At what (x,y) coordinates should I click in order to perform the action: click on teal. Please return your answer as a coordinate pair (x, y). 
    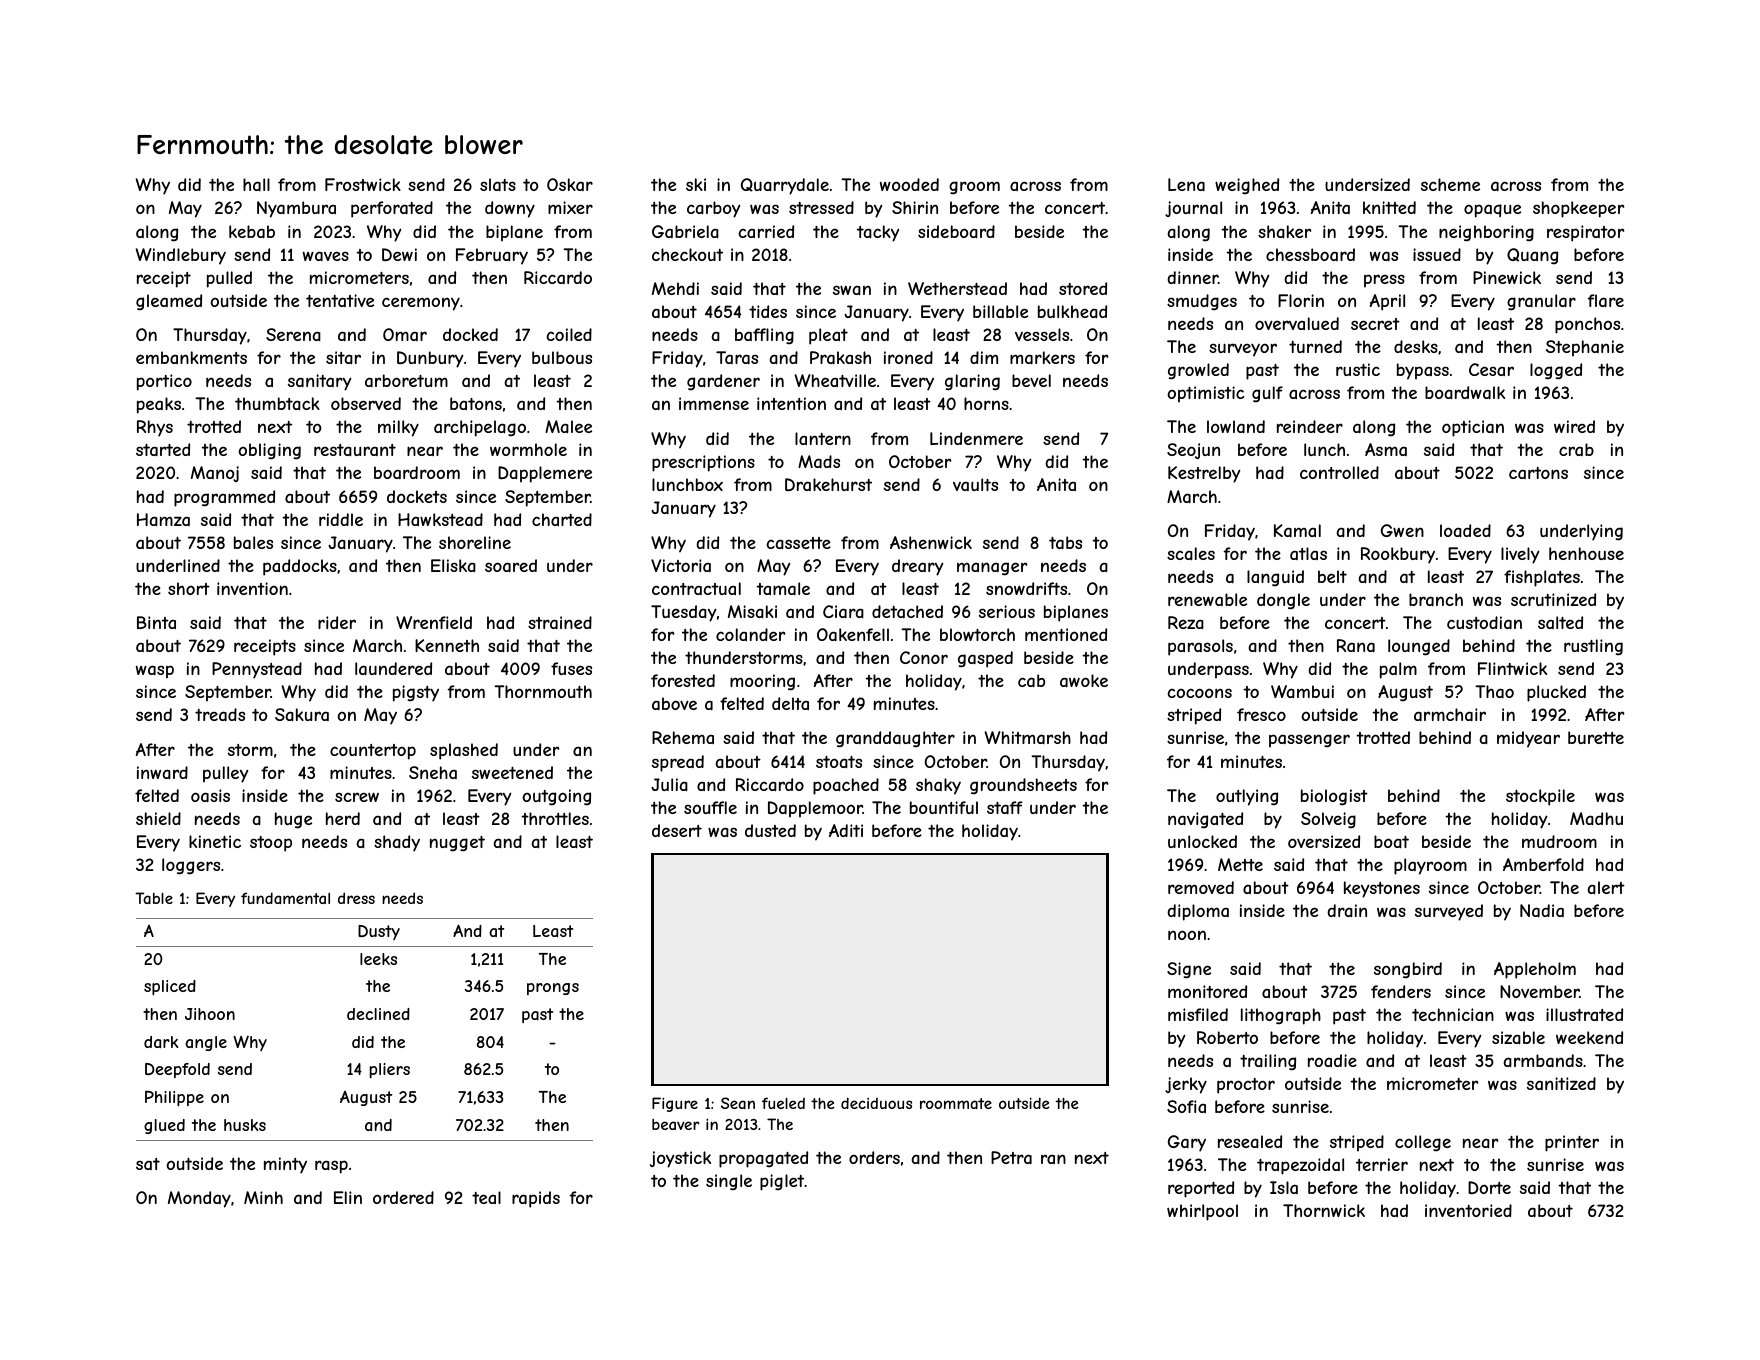
    Looking at the image, I should click on (486, 1197).
